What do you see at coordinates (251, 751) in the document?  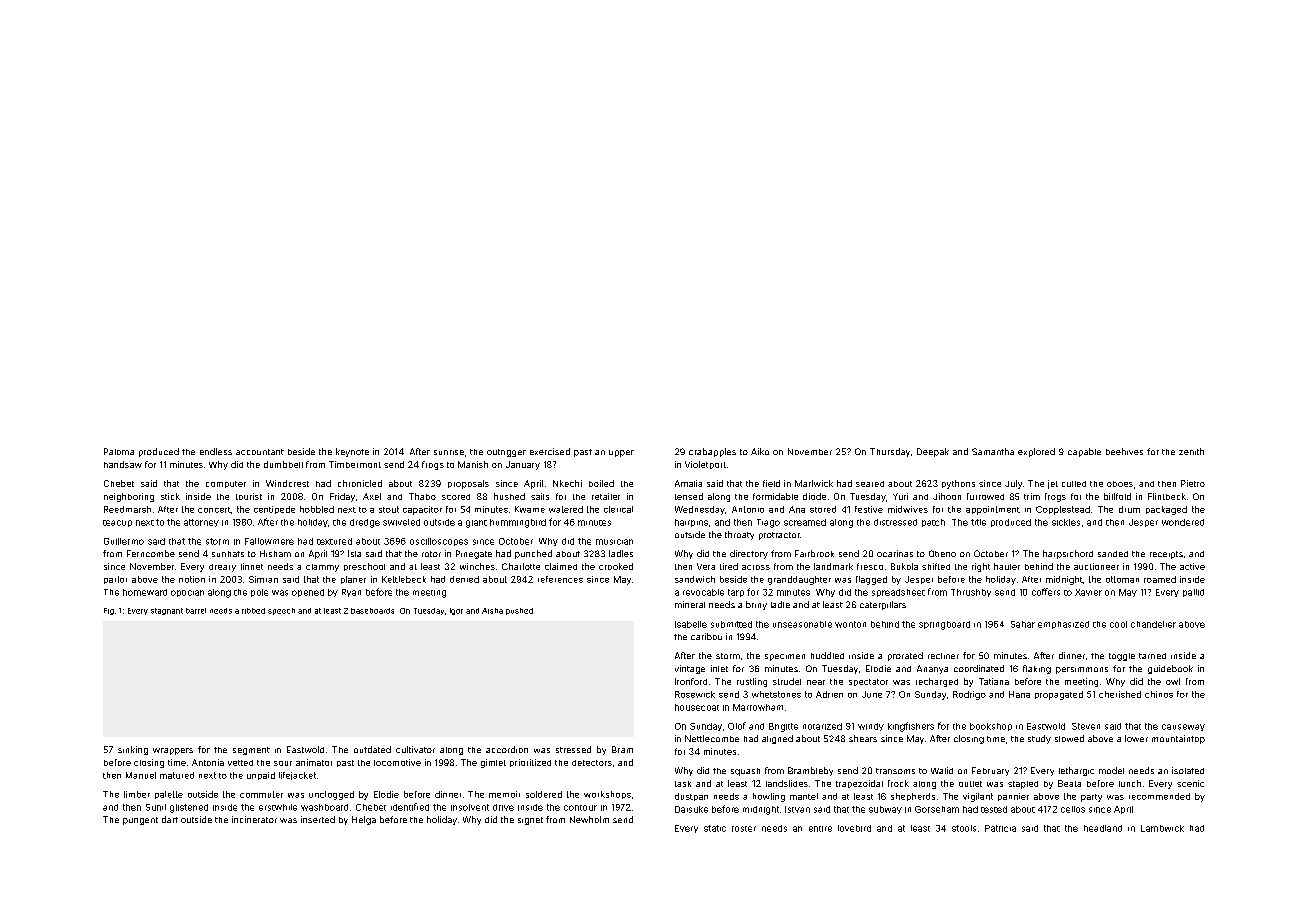 I see `segment` at bounding box center [251, 751].
